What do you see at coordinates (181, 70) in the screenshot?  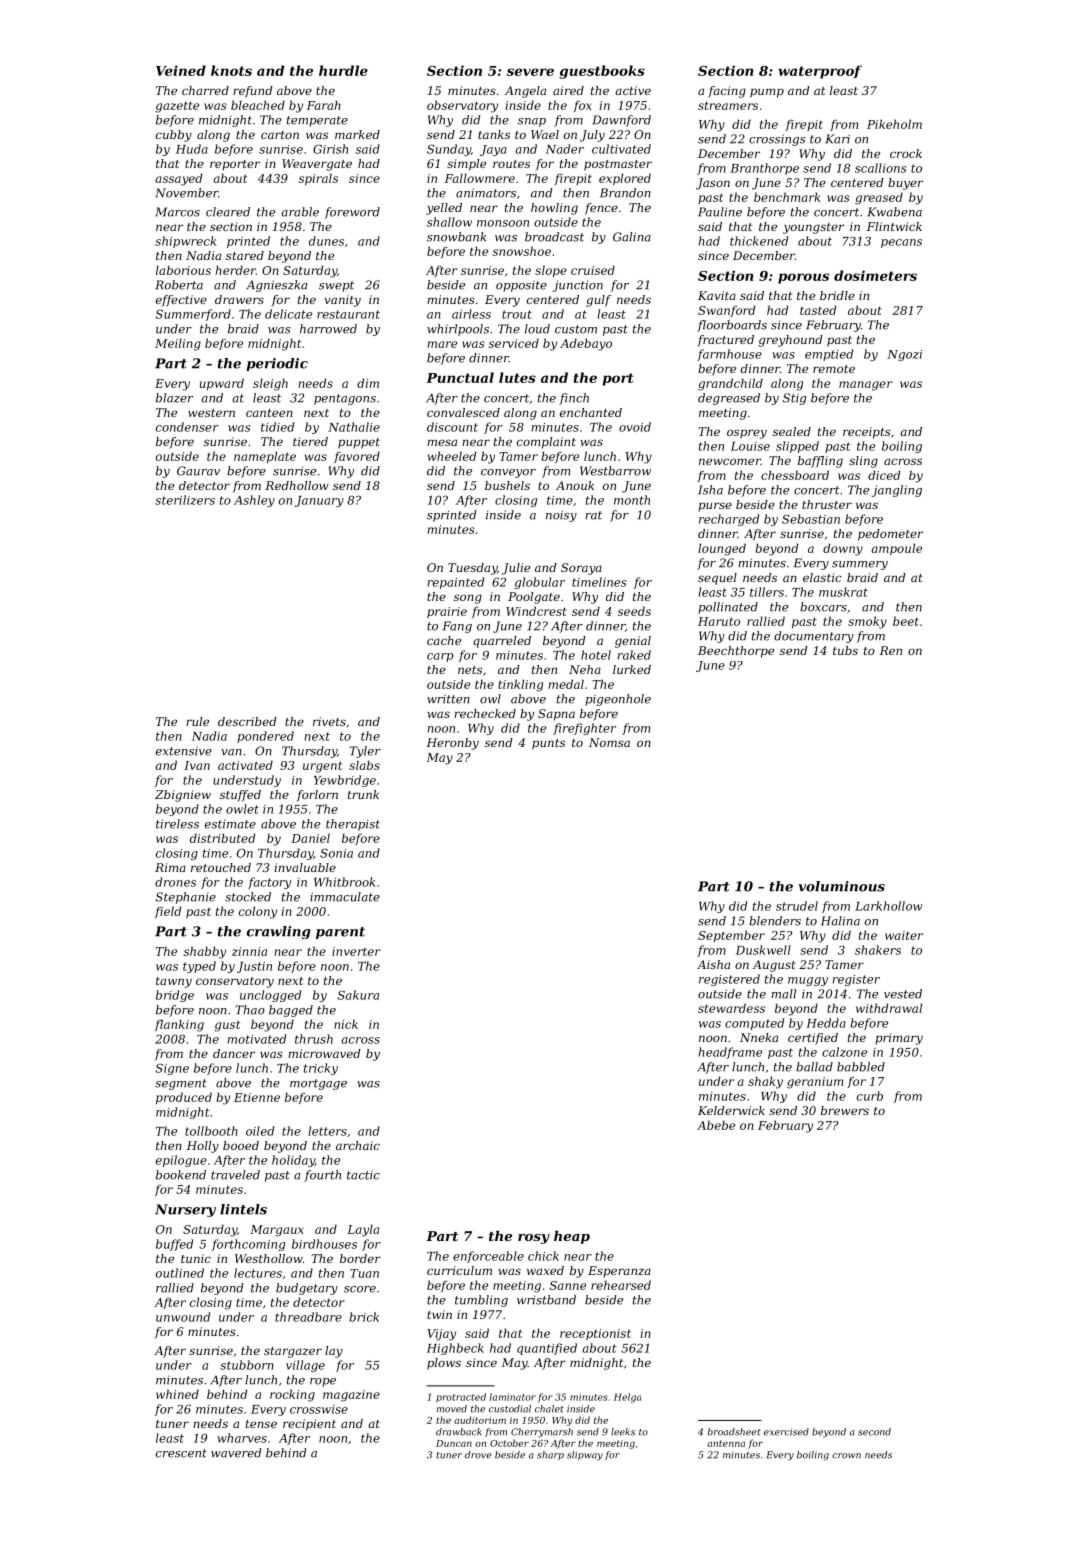 I see `Veined` at bounding box center [181, 70].
